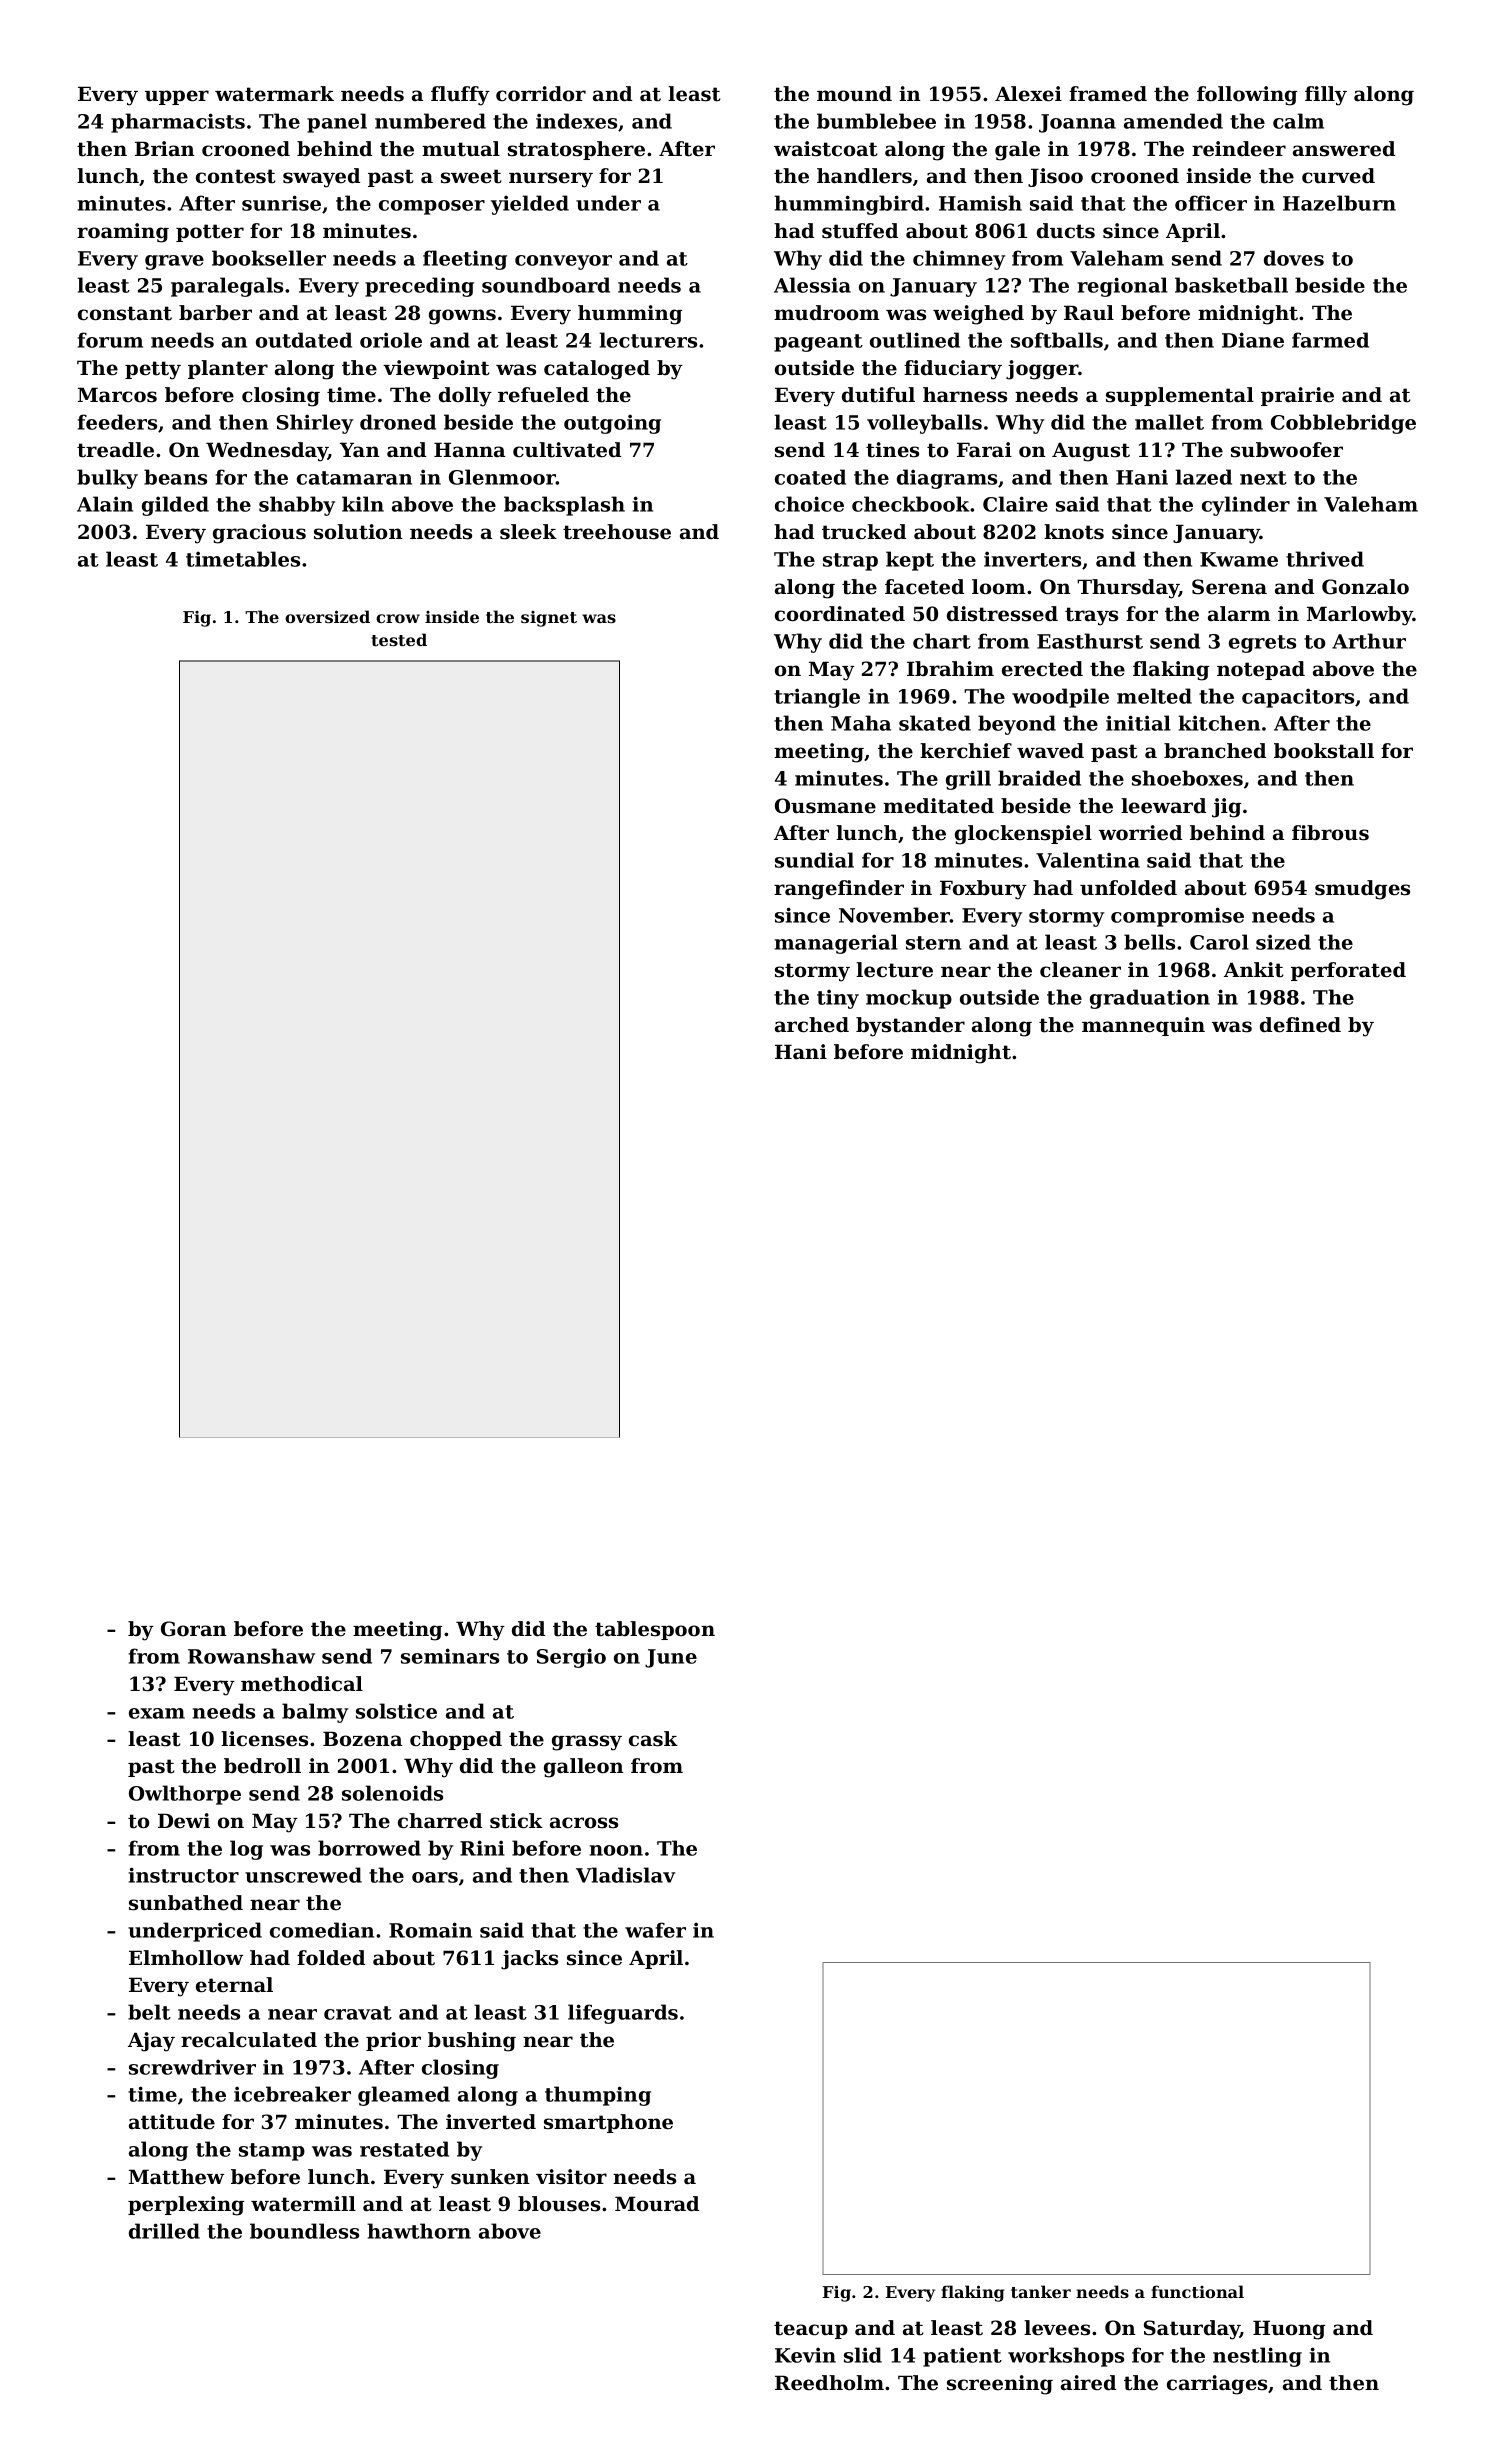 The image size is (1496, 2464). Describe the element at coordinates (571, 1658) in the document. I see `Sergio` at that location.
